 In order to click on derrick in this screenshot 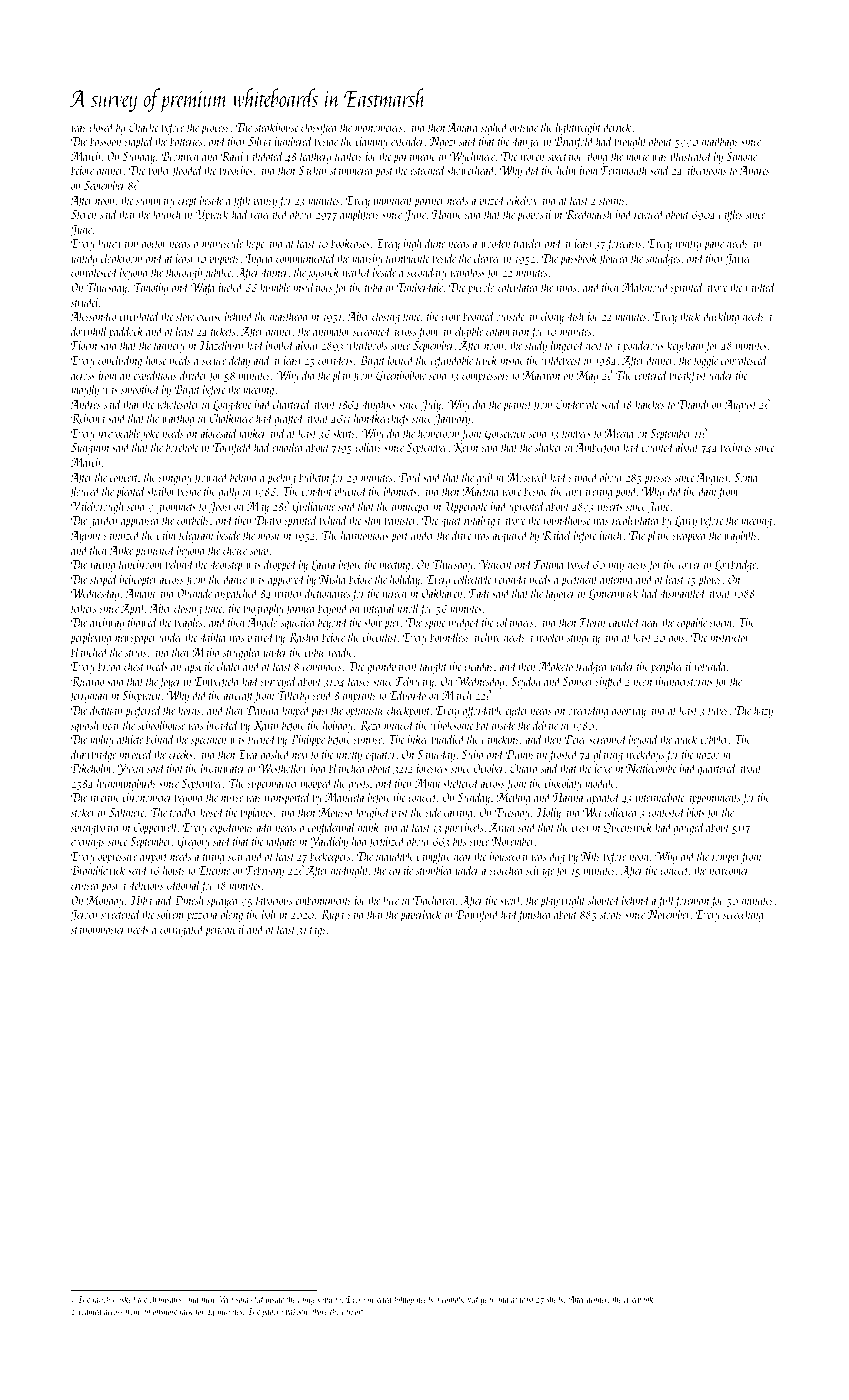, I will do `click(618, 127)`.
